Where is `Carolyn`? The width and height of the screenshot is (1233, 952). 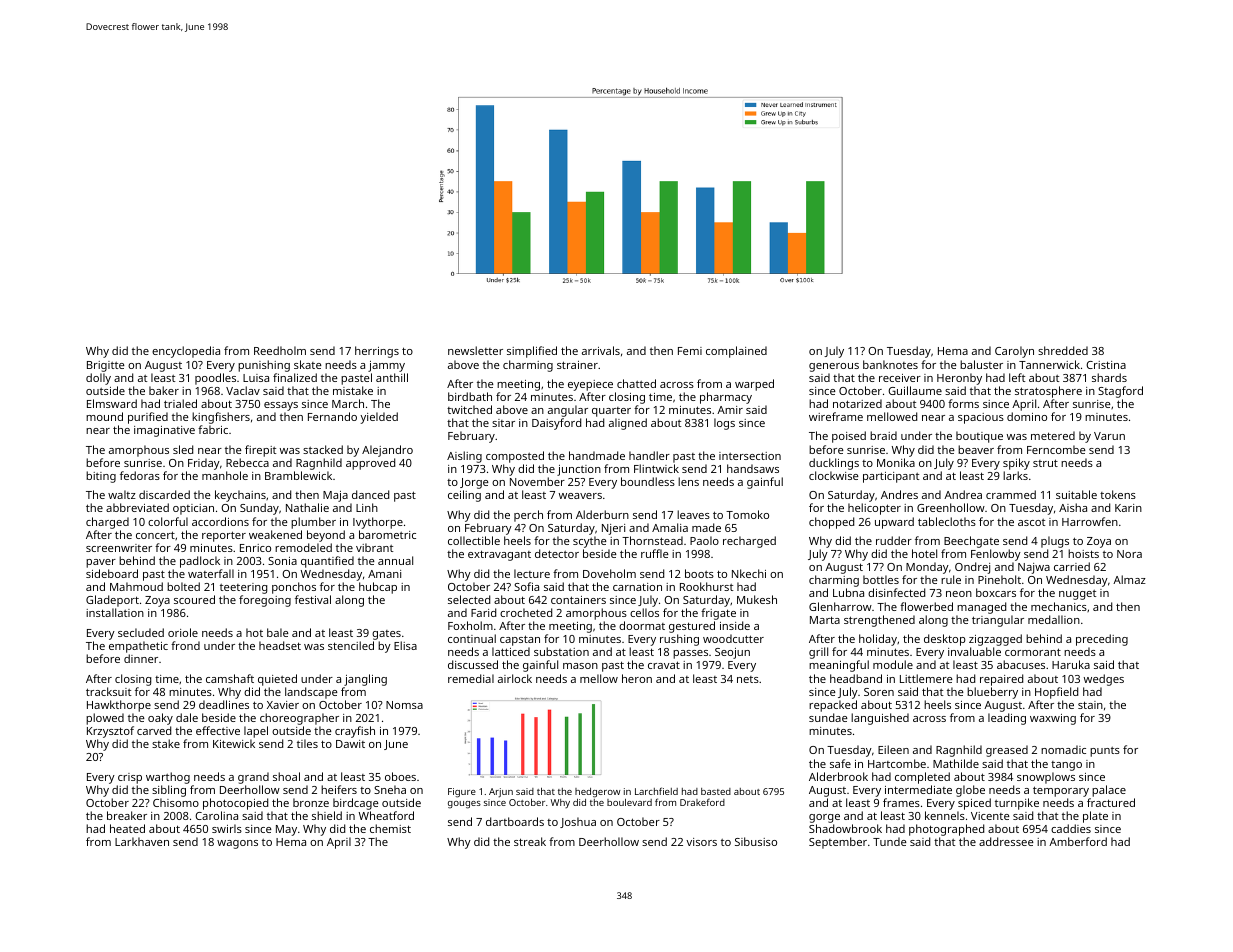
Carolyn is located at coordinates (1014, 352).
